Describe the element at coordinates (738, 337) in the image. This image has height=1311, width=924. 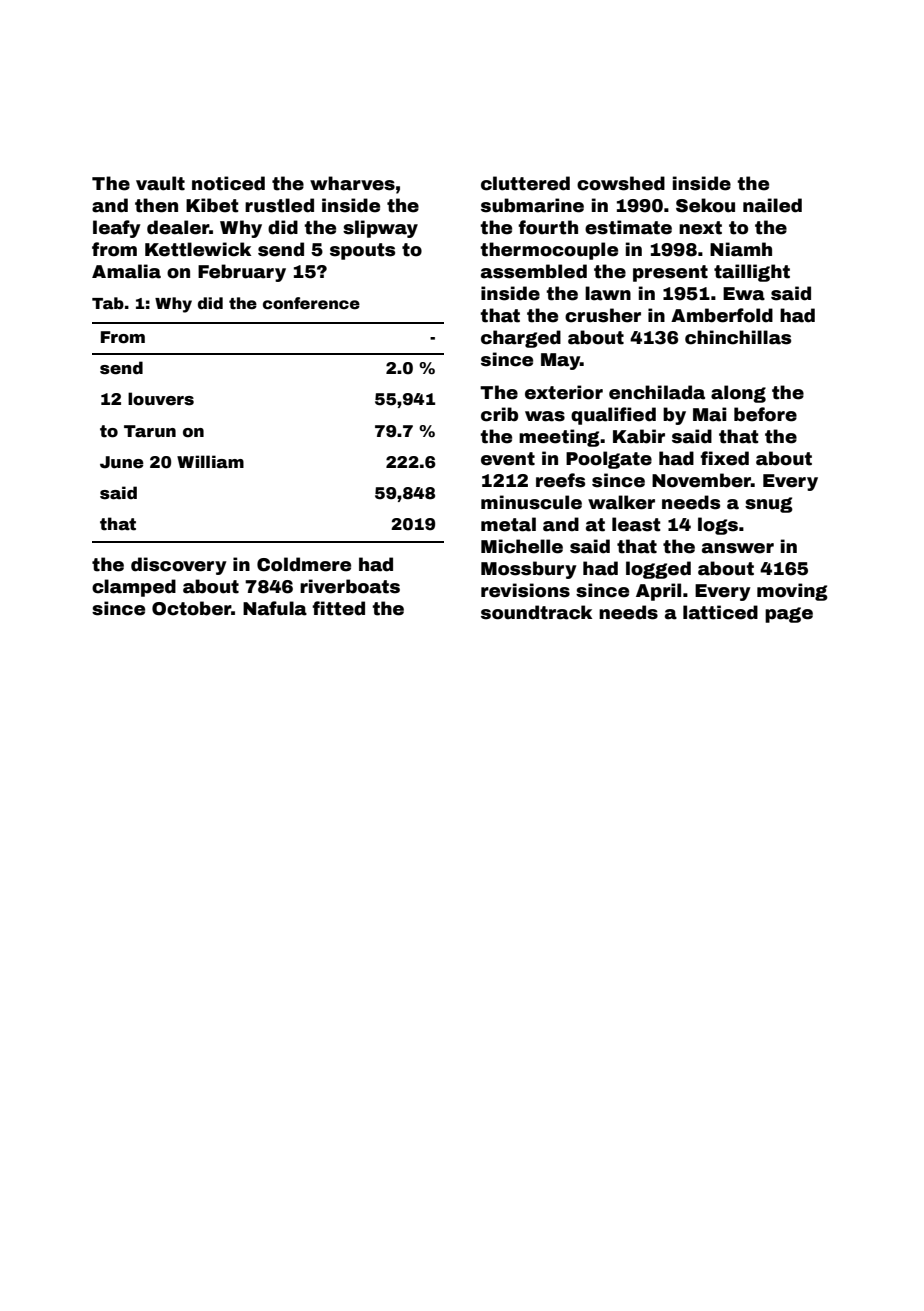
I see `chinchillas` at that location.
